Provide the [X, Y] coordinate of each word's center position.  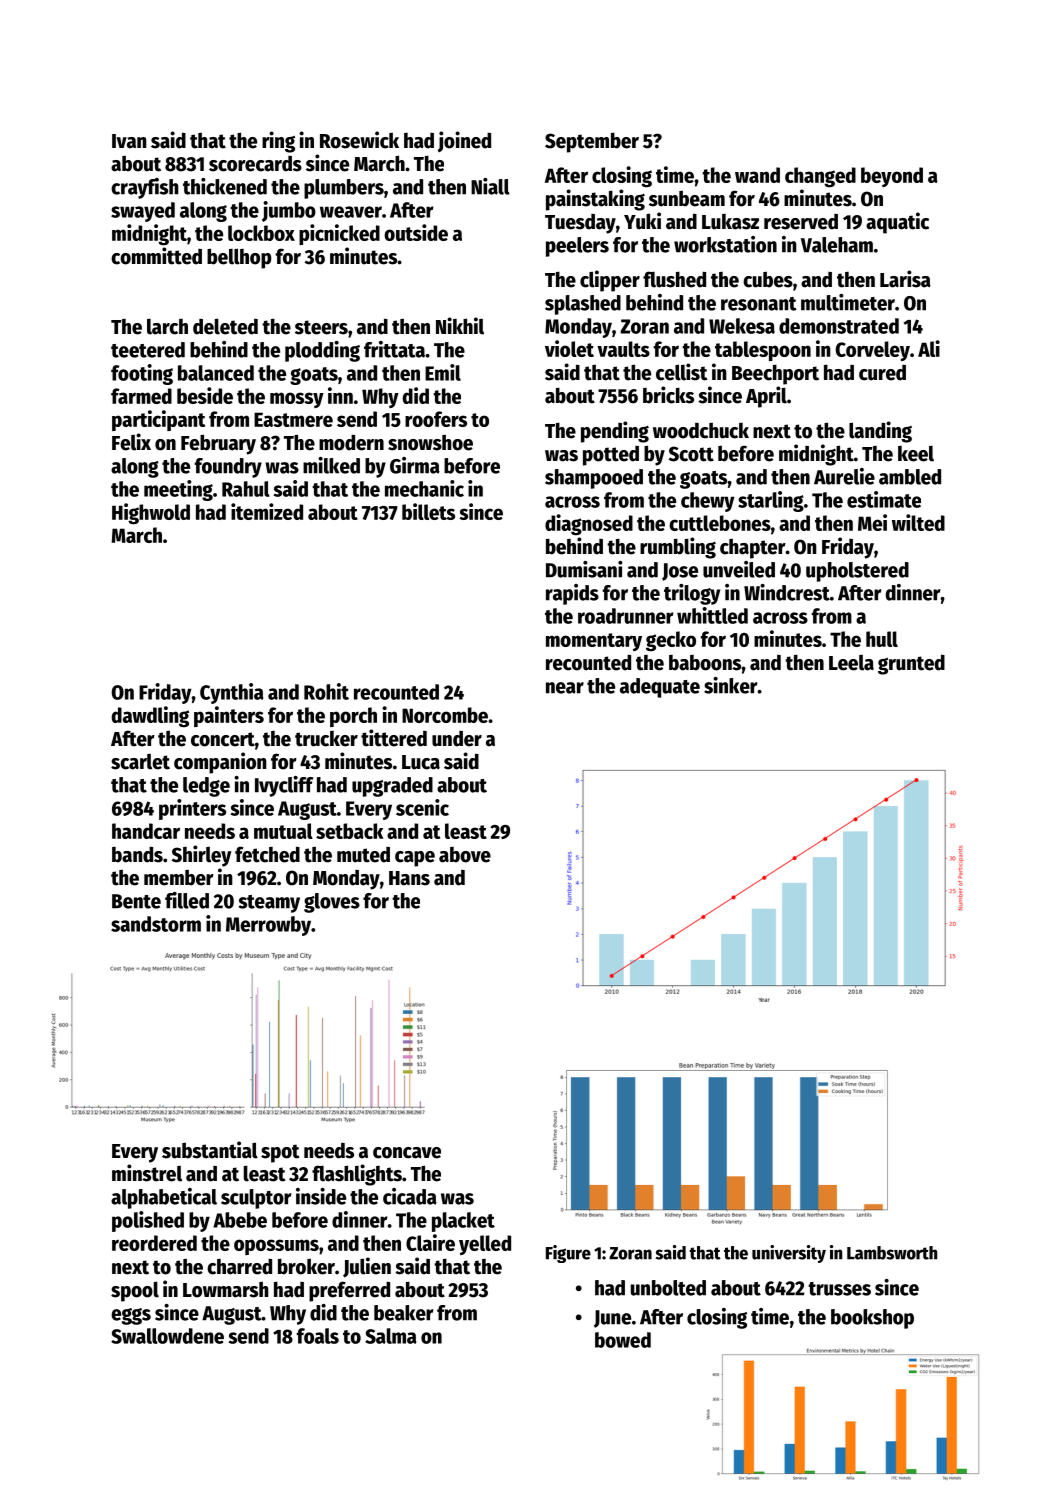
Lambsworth [892, 1253]
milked [331, 465]
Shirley [202, 856]
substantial [210, 1150]
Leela [851, 663]
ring [278, 142]
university [789, 1254]
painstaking [595, 200]
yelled [485, 1245]
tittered [394, 738]
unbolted [668, 1288]
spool [135, 1291]
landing [880, 432]
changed [820, 177]
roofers [436, 419]
